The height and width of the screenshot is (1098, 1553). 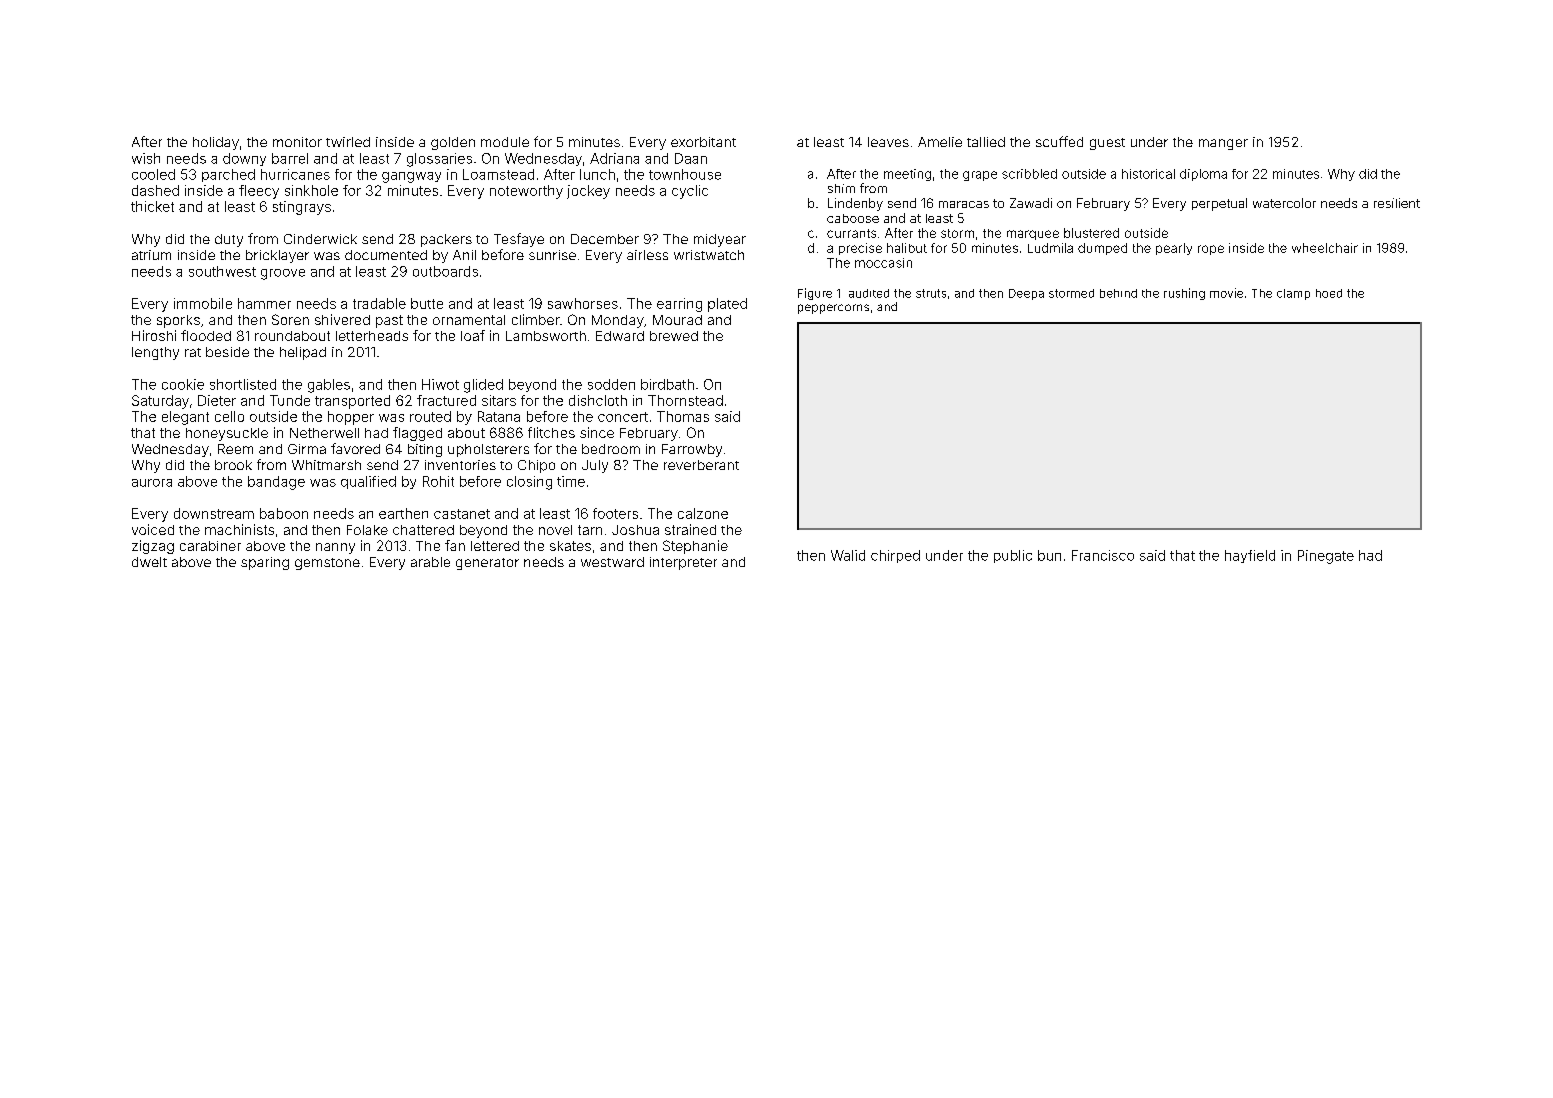 What do you see at coordinates (495, 546) in the screenshot?
I see `lettered` at bounding box center [495, 546].
